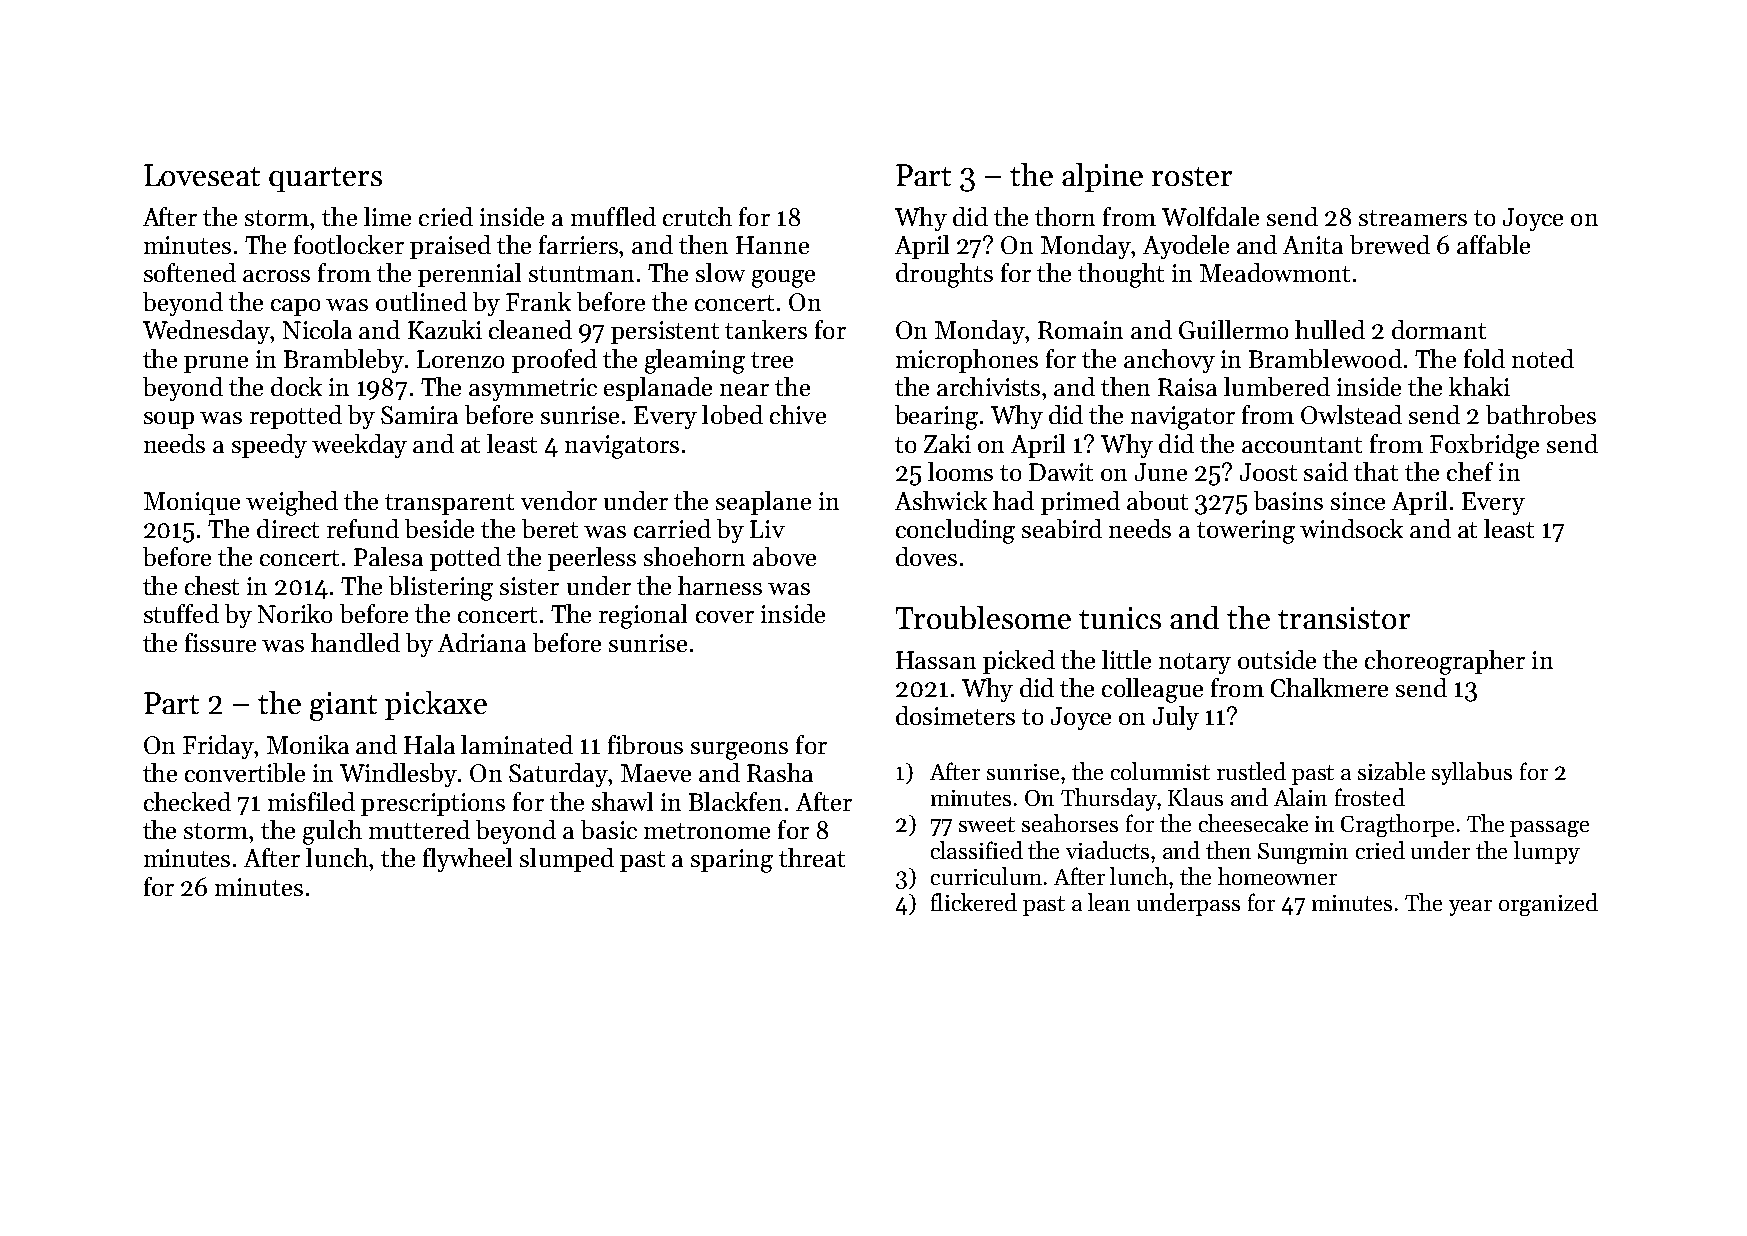 This screenshot has height=1236, width=1747. Describe the element at coordinates (697, 216) in the screenshot. I see `crutch` at that location.
